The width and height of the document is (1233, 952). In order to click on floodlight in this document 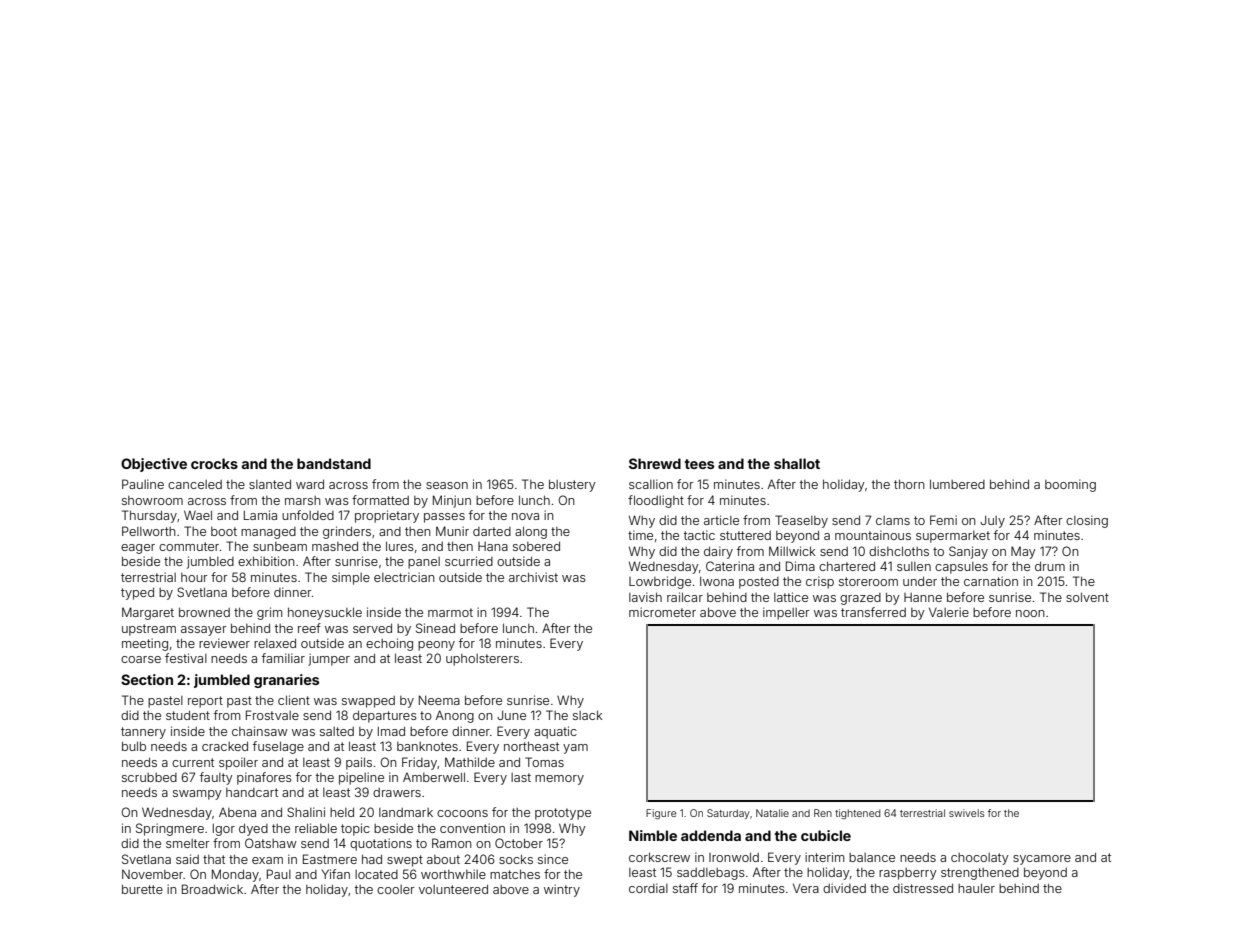, I will do `click(656, 501)`.
